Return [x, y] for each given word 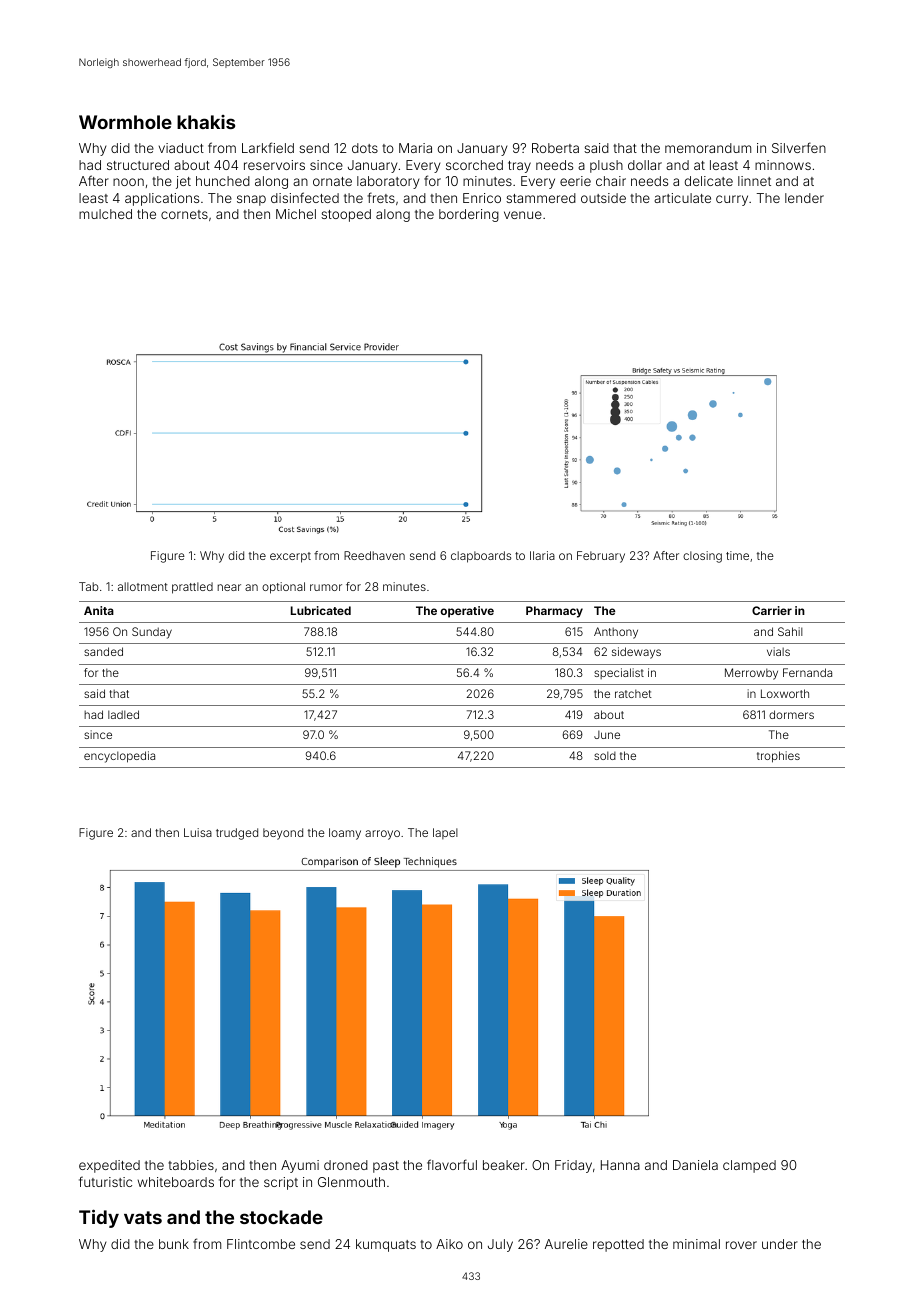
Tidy [99, 1218]
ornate [332, 181]
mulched [105, 214]
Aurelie [566, 1244]
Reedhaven [374, 555]
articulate [682, 198]
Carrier [772, 610]
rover [741, 1245]
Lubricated [321, 610]
